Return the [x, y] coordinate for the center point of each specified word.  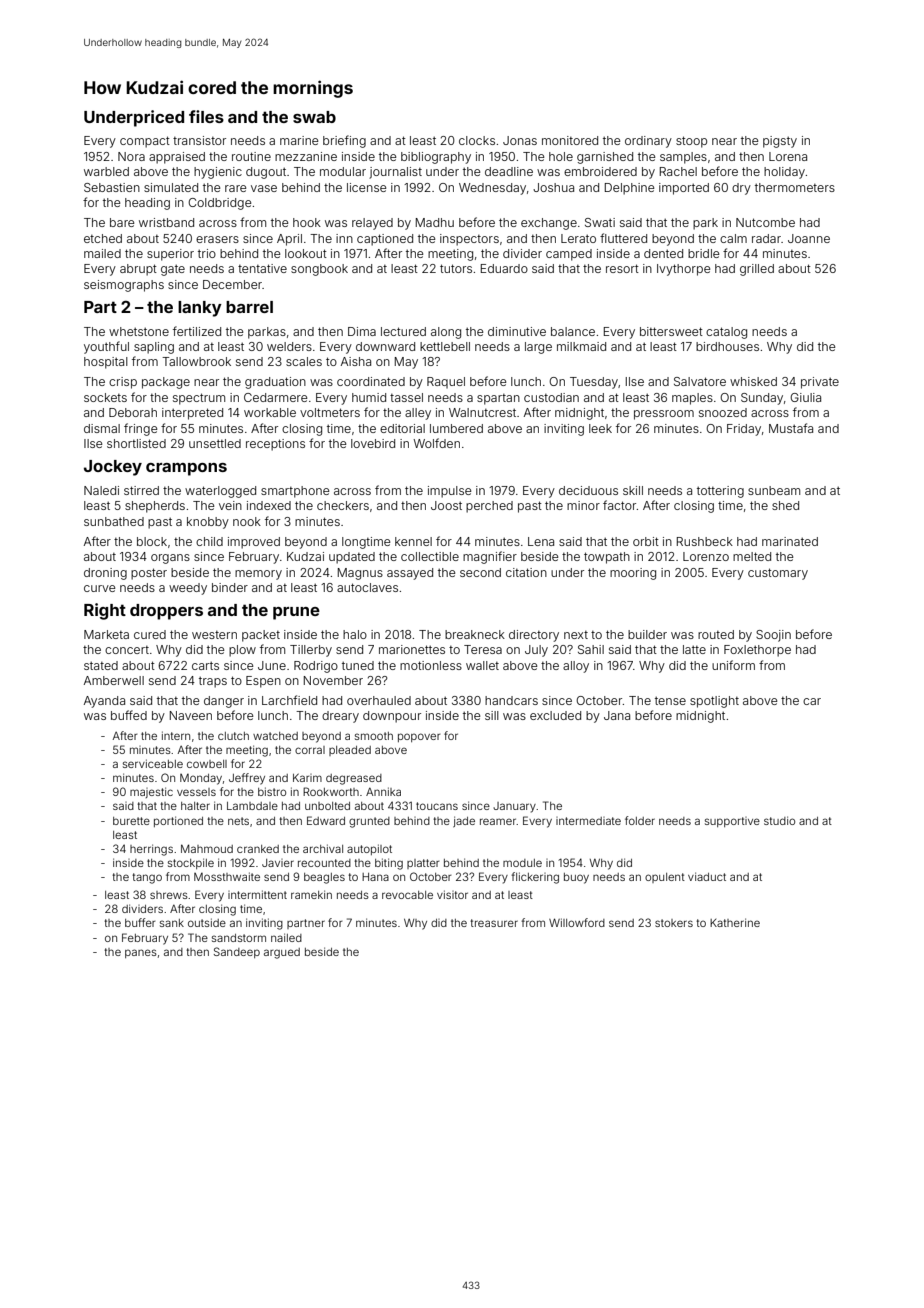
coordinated [371, 381]
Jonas [520, 140]
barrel [249, 307]
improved [254, 543]
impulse [449, 492]
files [206, 116]
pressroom [664, 415]
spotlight [714, 702]
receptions [275, 445]
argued [282, 953]
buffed [129, 715]
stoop [691, 142]
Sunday [762, 399]
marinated [790, 541]
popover [419, 737]
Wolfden [436, 443]
